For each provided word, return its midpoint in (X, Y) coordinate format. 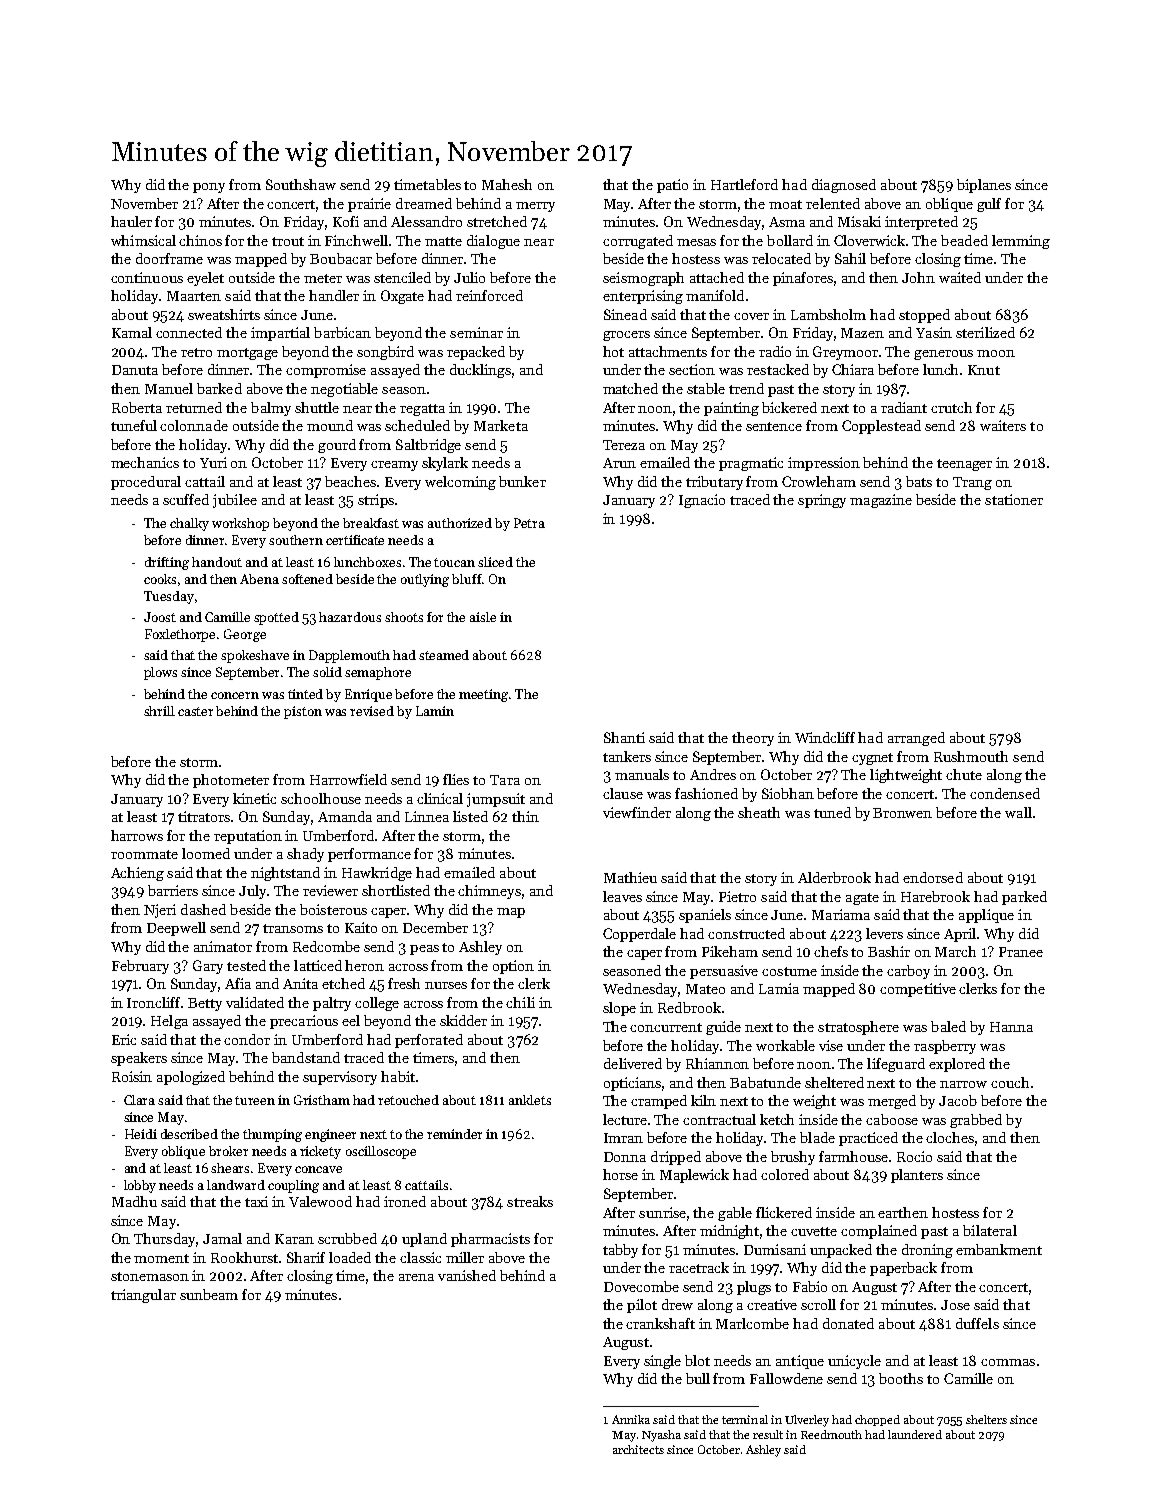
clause (623, 793)
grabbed (976, 1121)
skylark (445, 464)
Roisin (132, 1076)
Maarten (194, 296)
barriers (173, 890)
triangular (143, 1296)
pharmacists (490, 1240)
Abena (259, 579)
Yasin (934, 332)
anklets (530, 1100)
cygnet (872, 759)
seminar (476, 332)
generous (943, 355)
